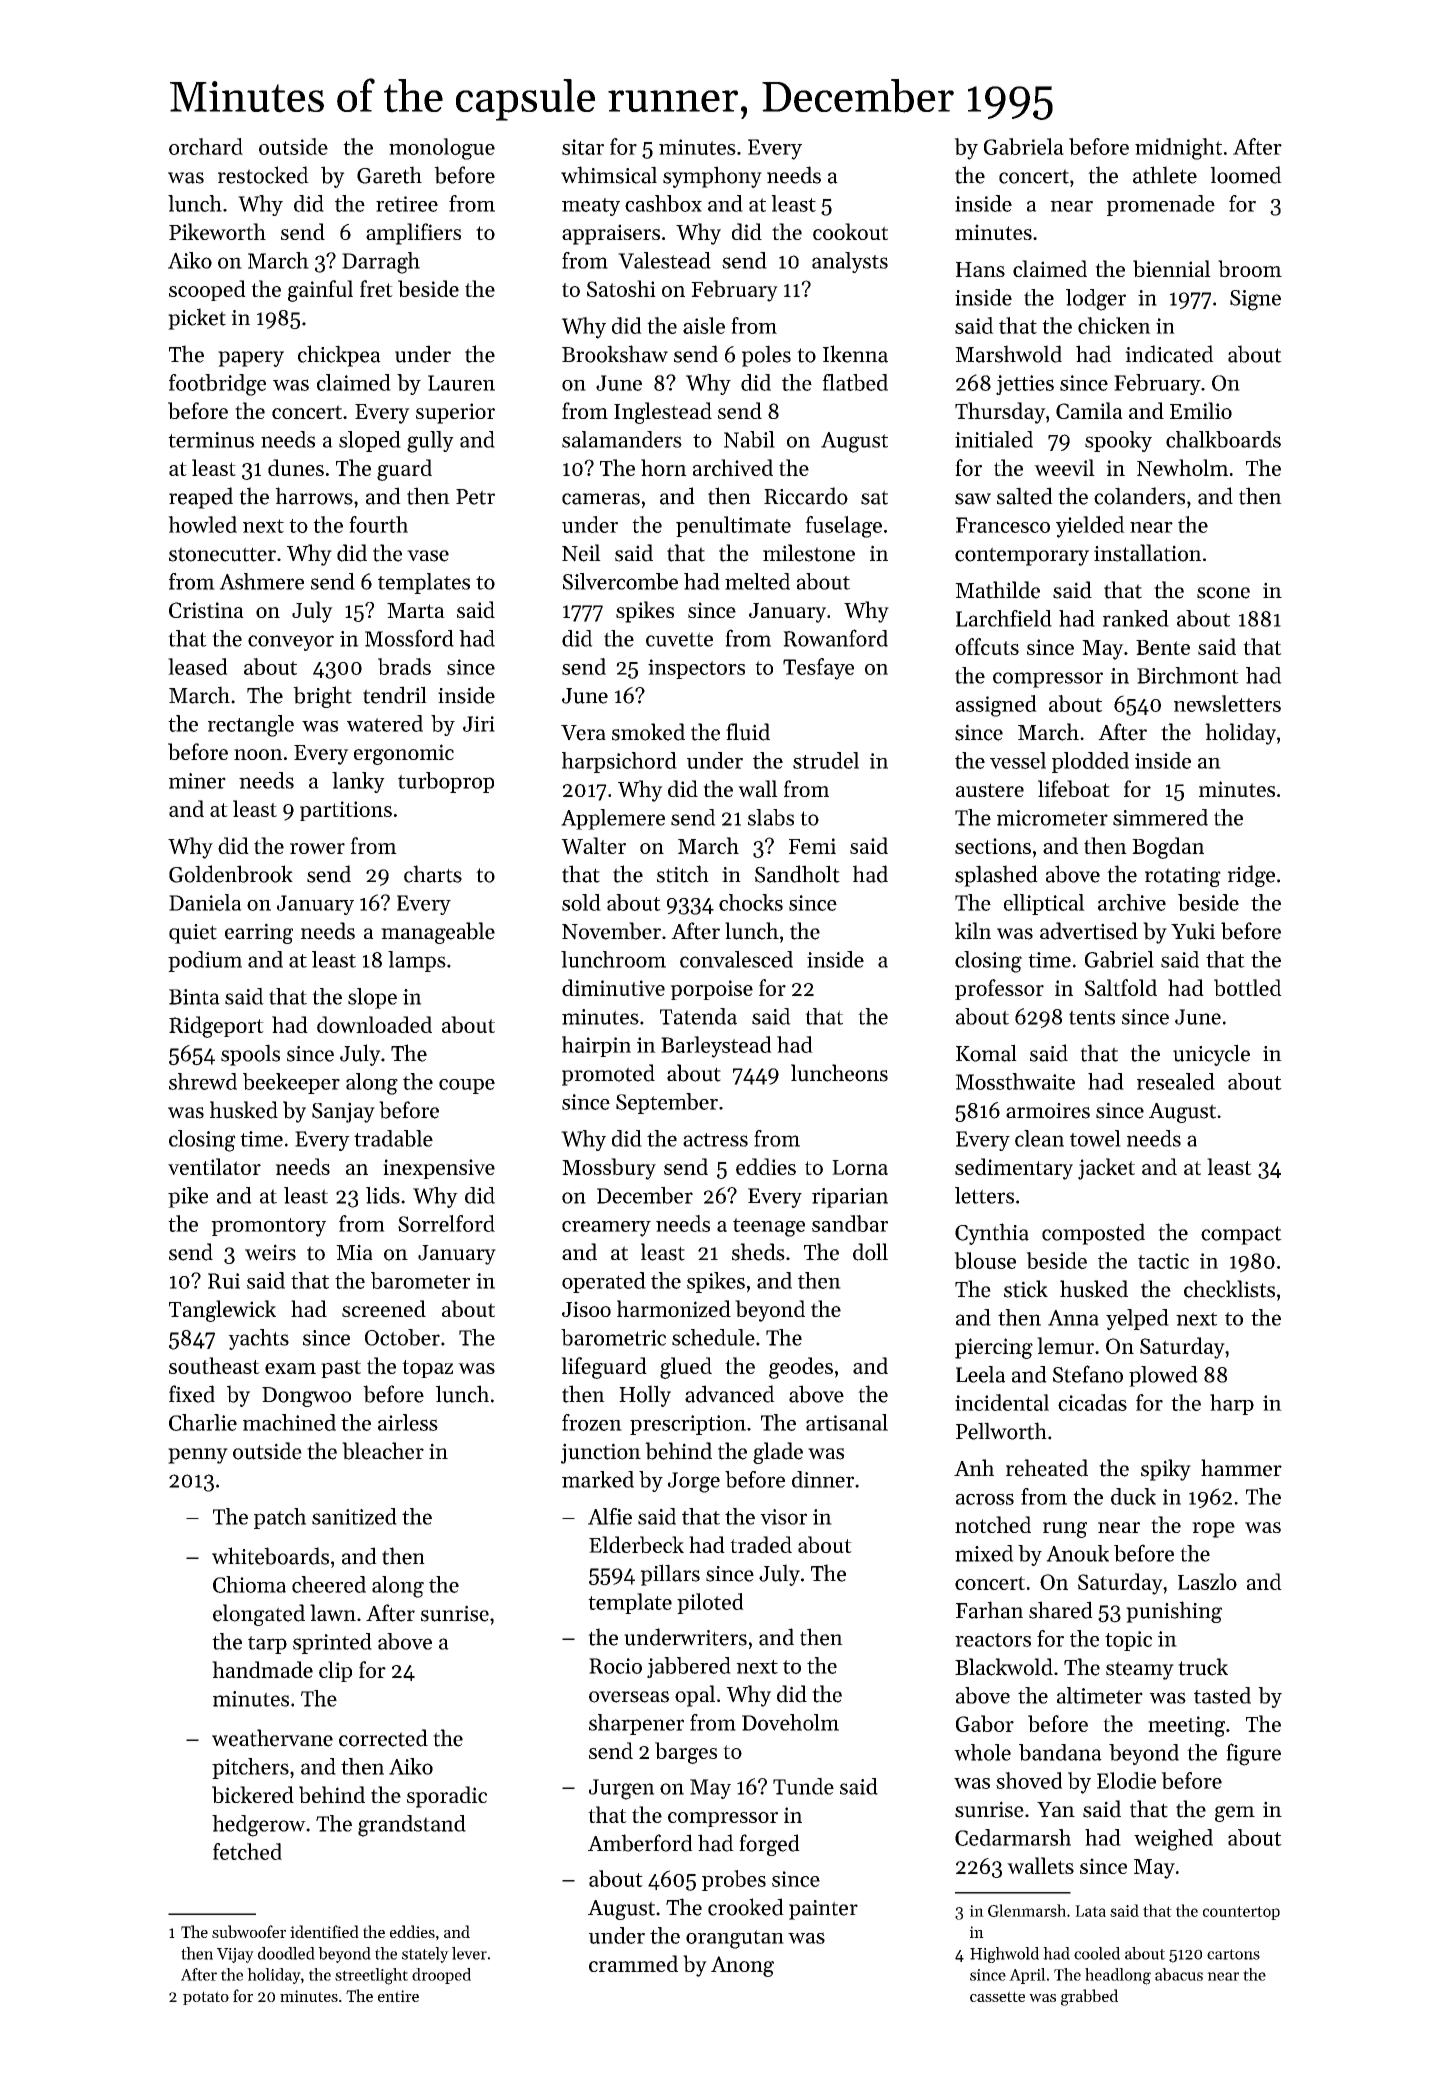 This image has width=1450, height=2100. I want to click on operated, so click(604, 1282).
